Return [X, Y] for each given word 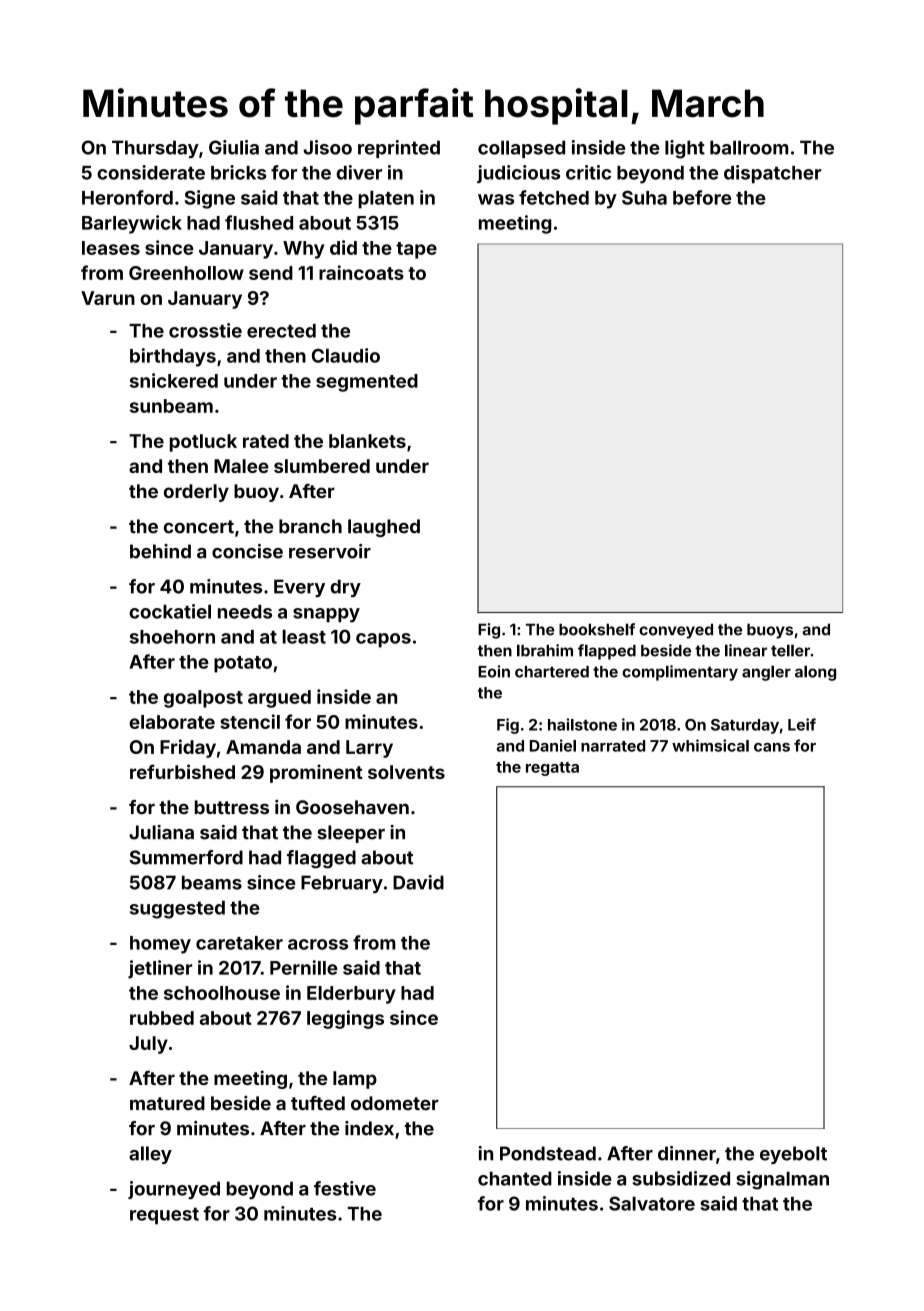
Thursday [155, 149]
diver [359, 172]
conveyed [676, 631]
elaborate [172, 722]
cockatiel [170, 611]
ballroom [749, 147]
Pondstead [548, 1153]
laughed [384, 528]
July [148, 1045]
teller [790, 650]
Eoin [494, 671]
